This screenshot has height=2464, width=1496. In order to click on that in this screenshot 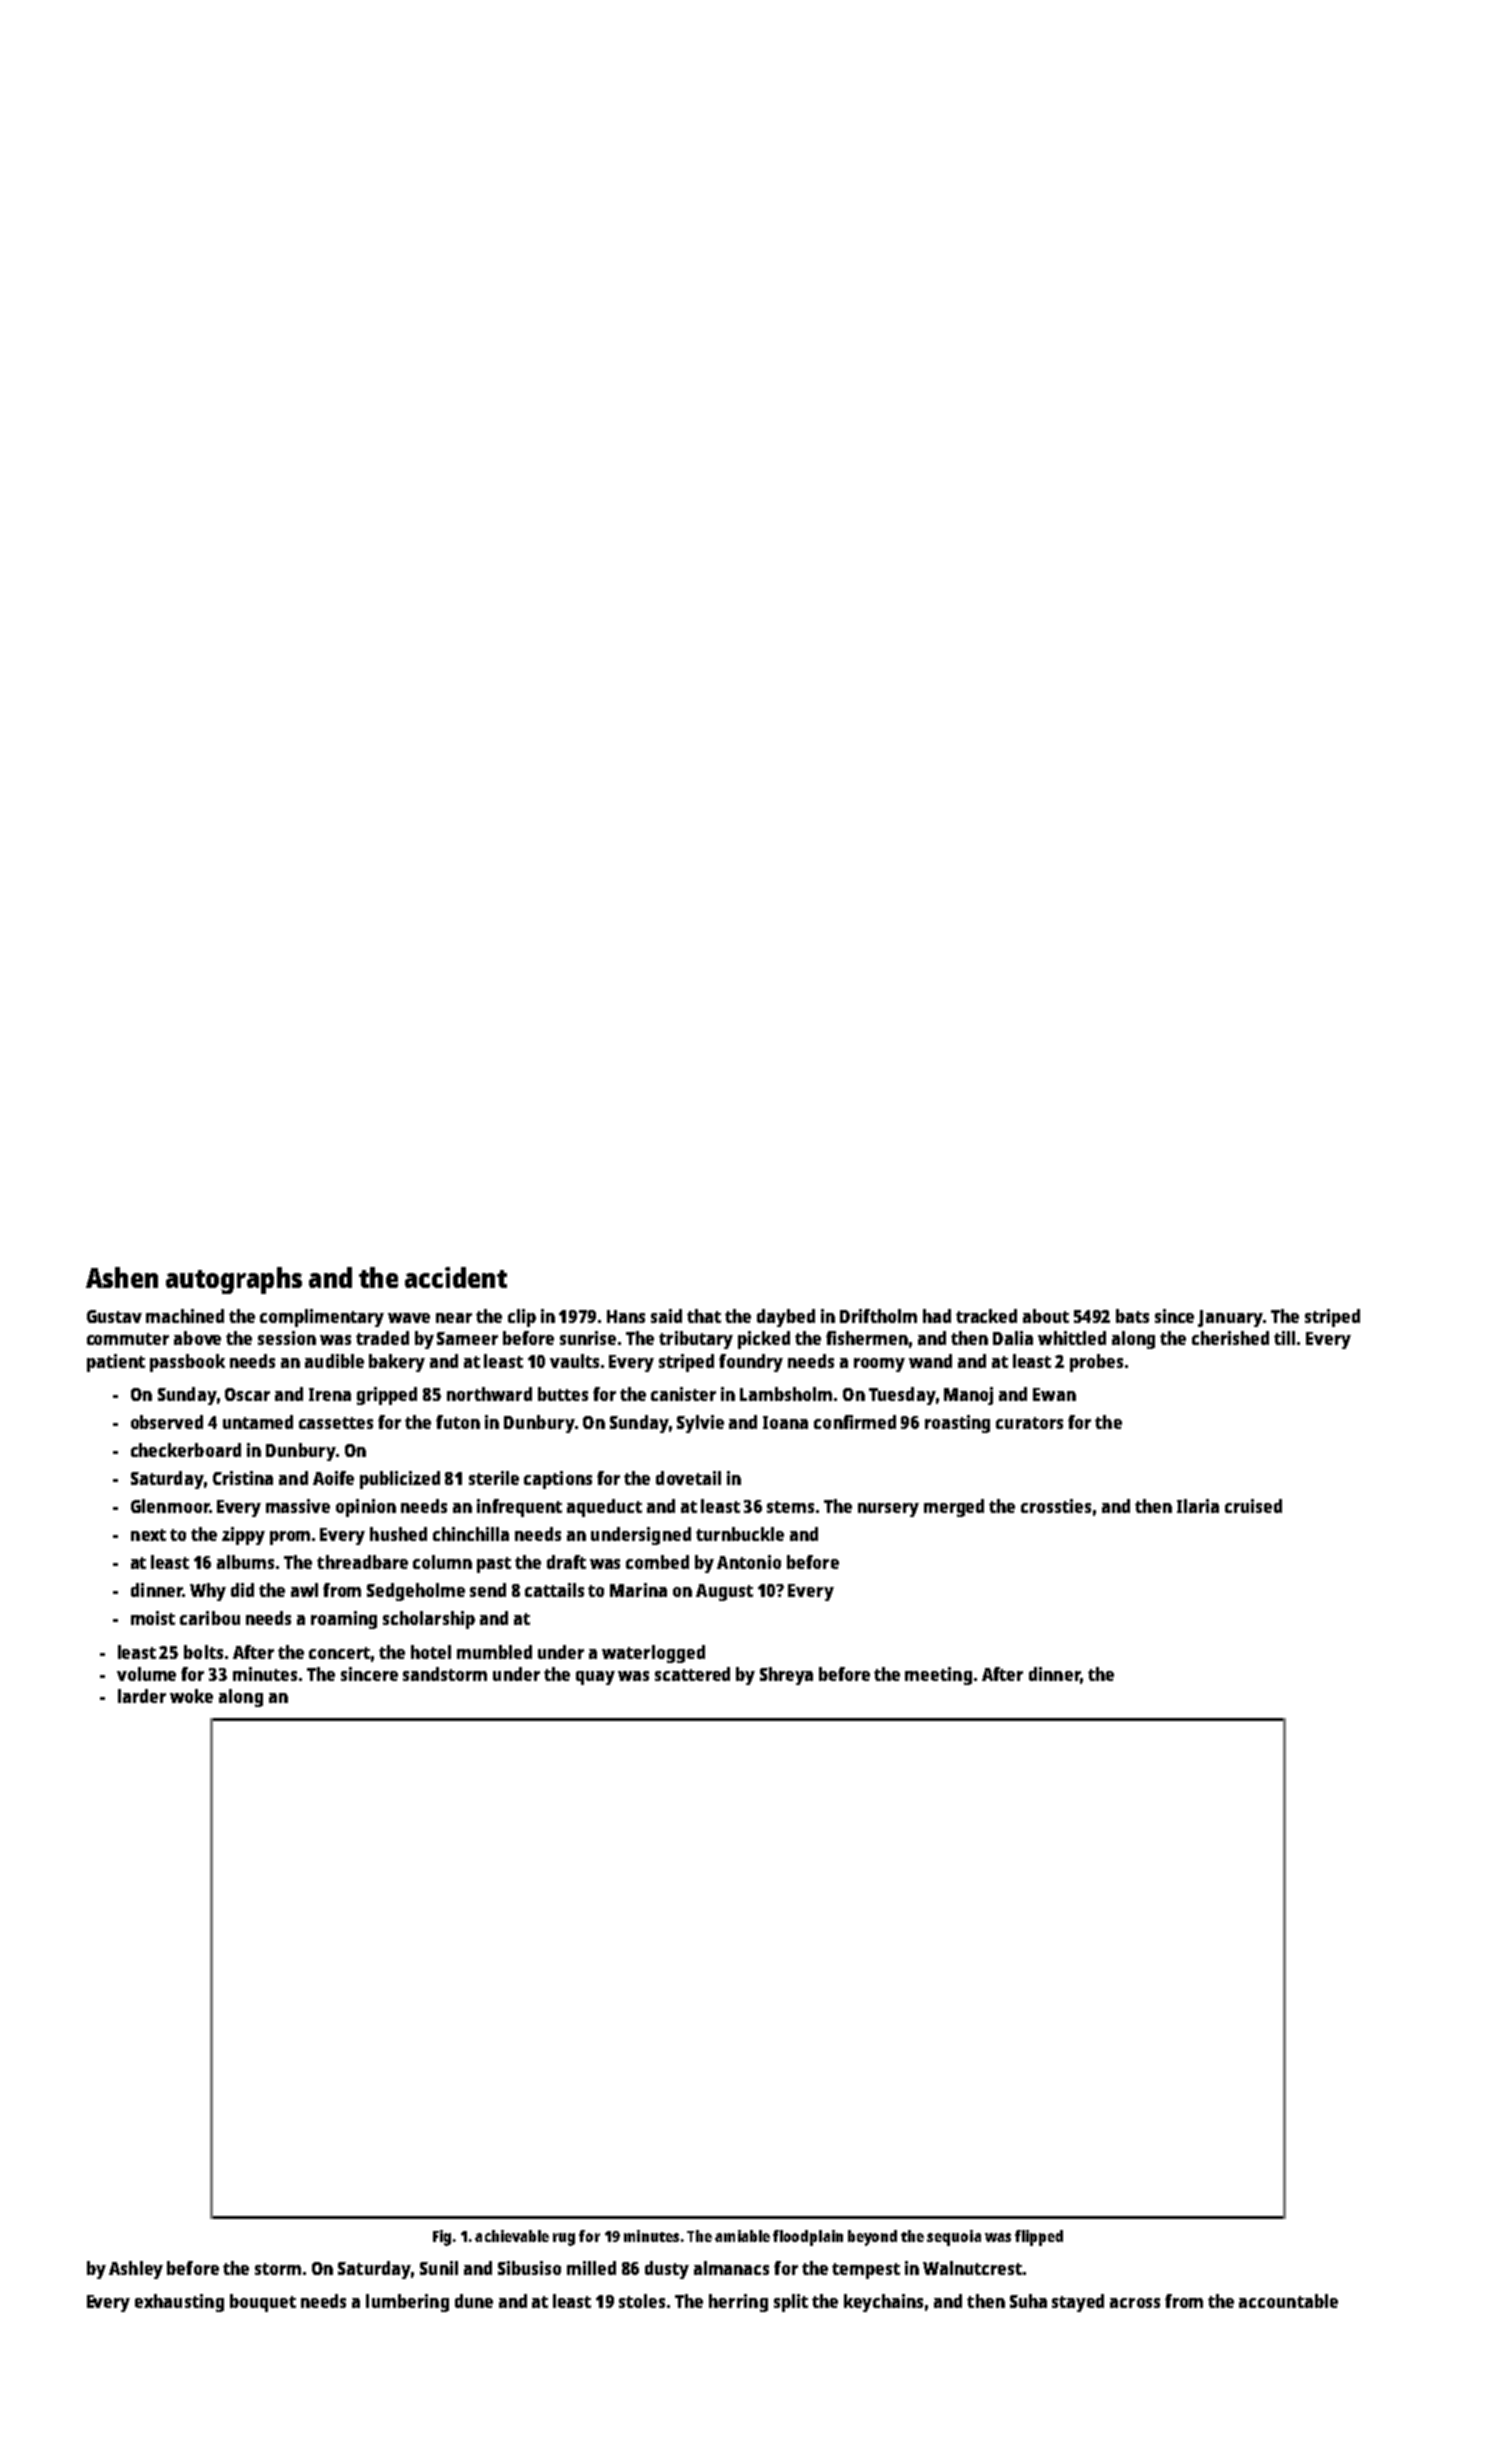, I will do `click(704, 1316)`.
